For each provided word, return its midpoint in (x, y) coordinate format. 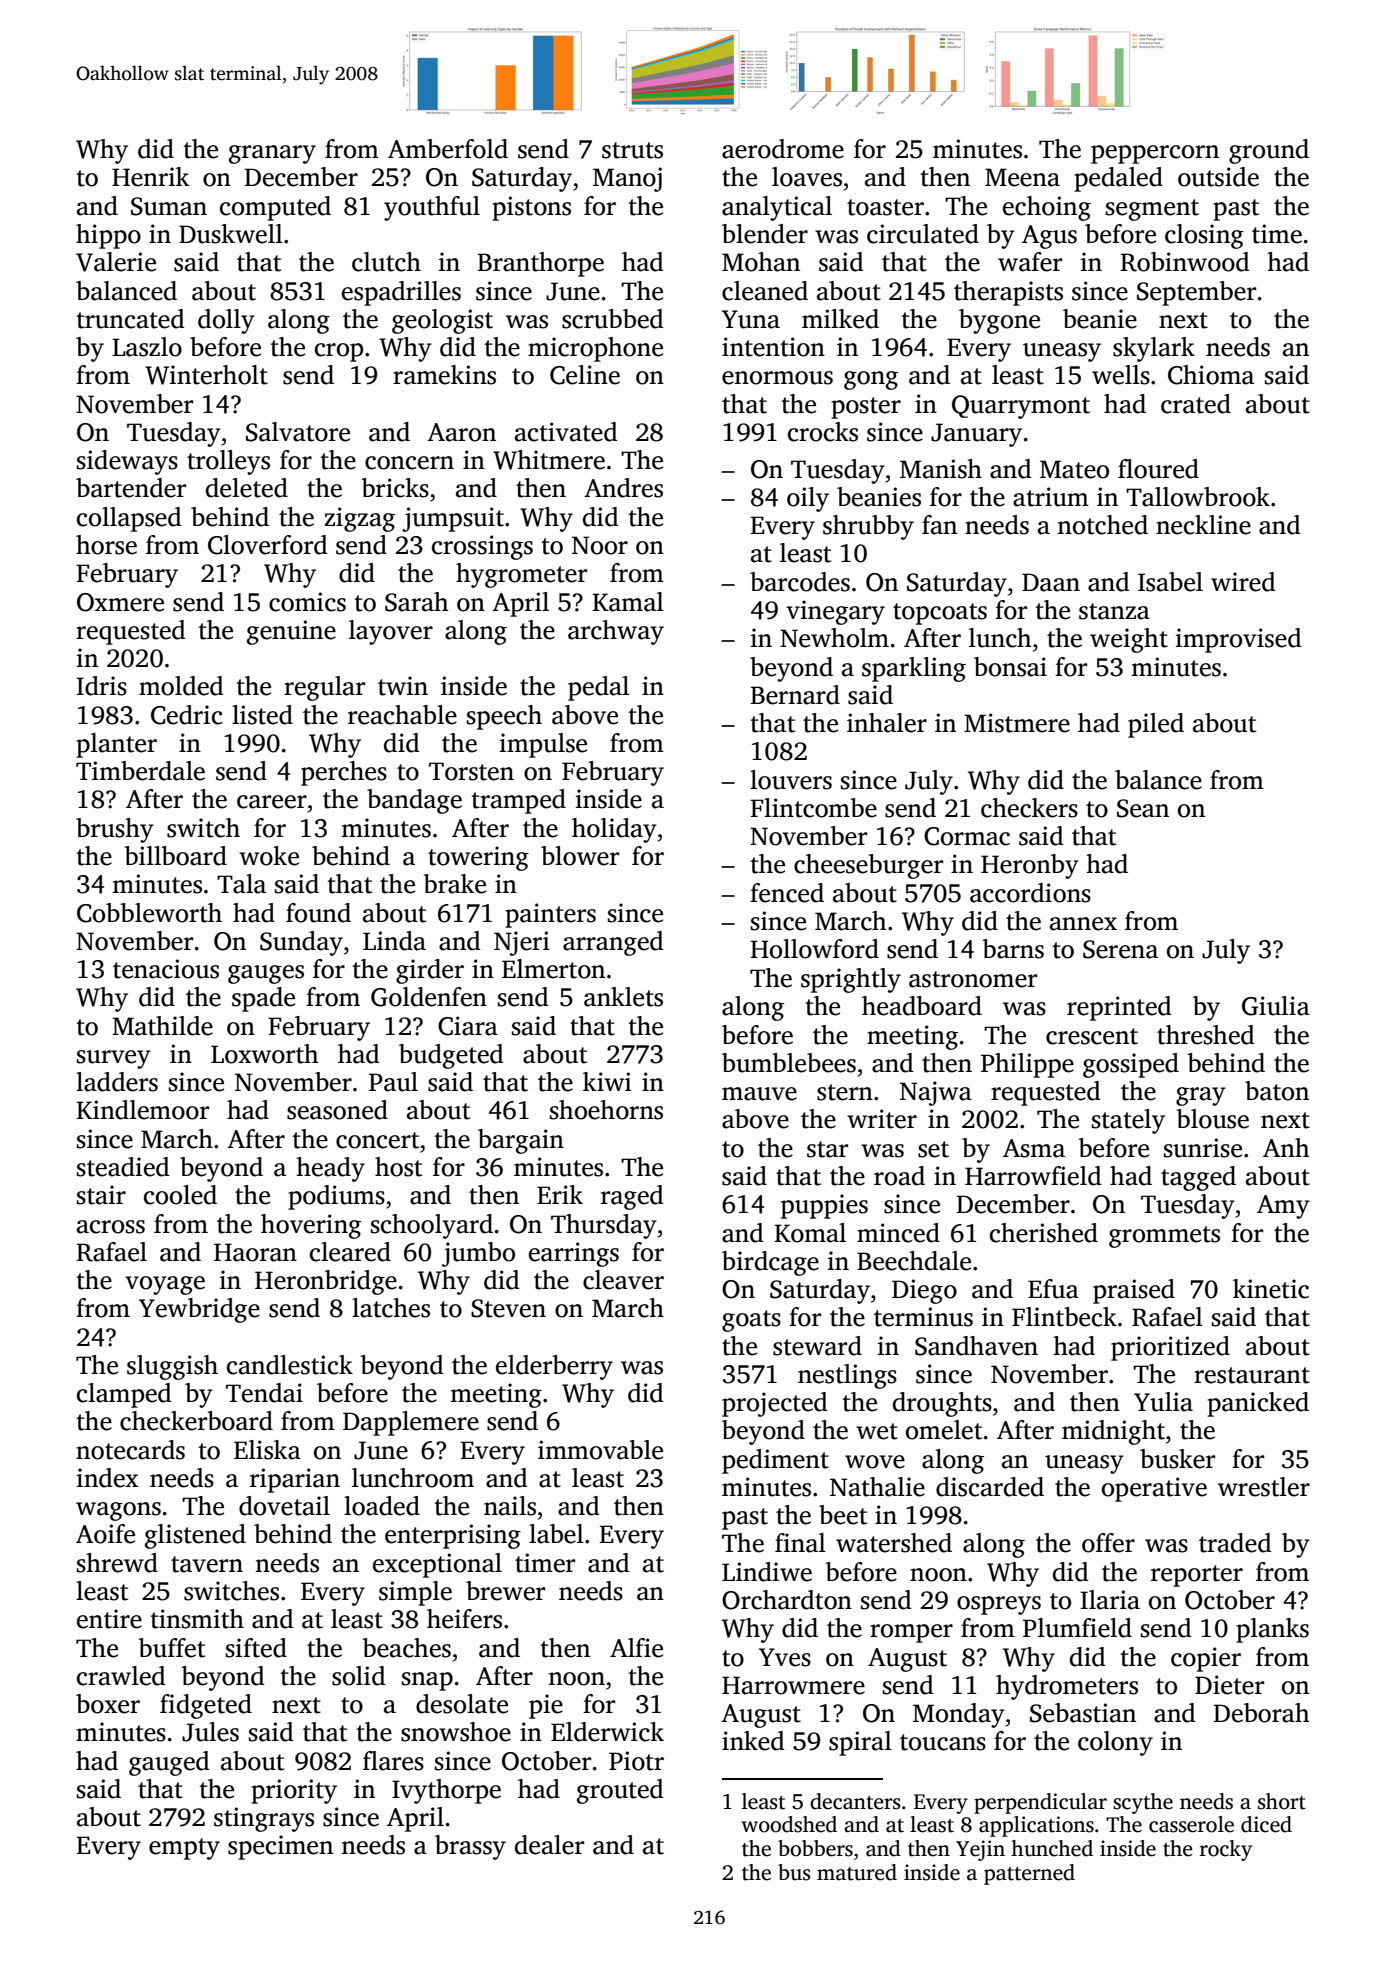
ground (1269, 151)
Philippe (1027, 1065)
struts (632, 150)
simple (415, 1593)
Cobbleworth (149, 913)
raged (632, 1197)
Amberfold (448, 149)
